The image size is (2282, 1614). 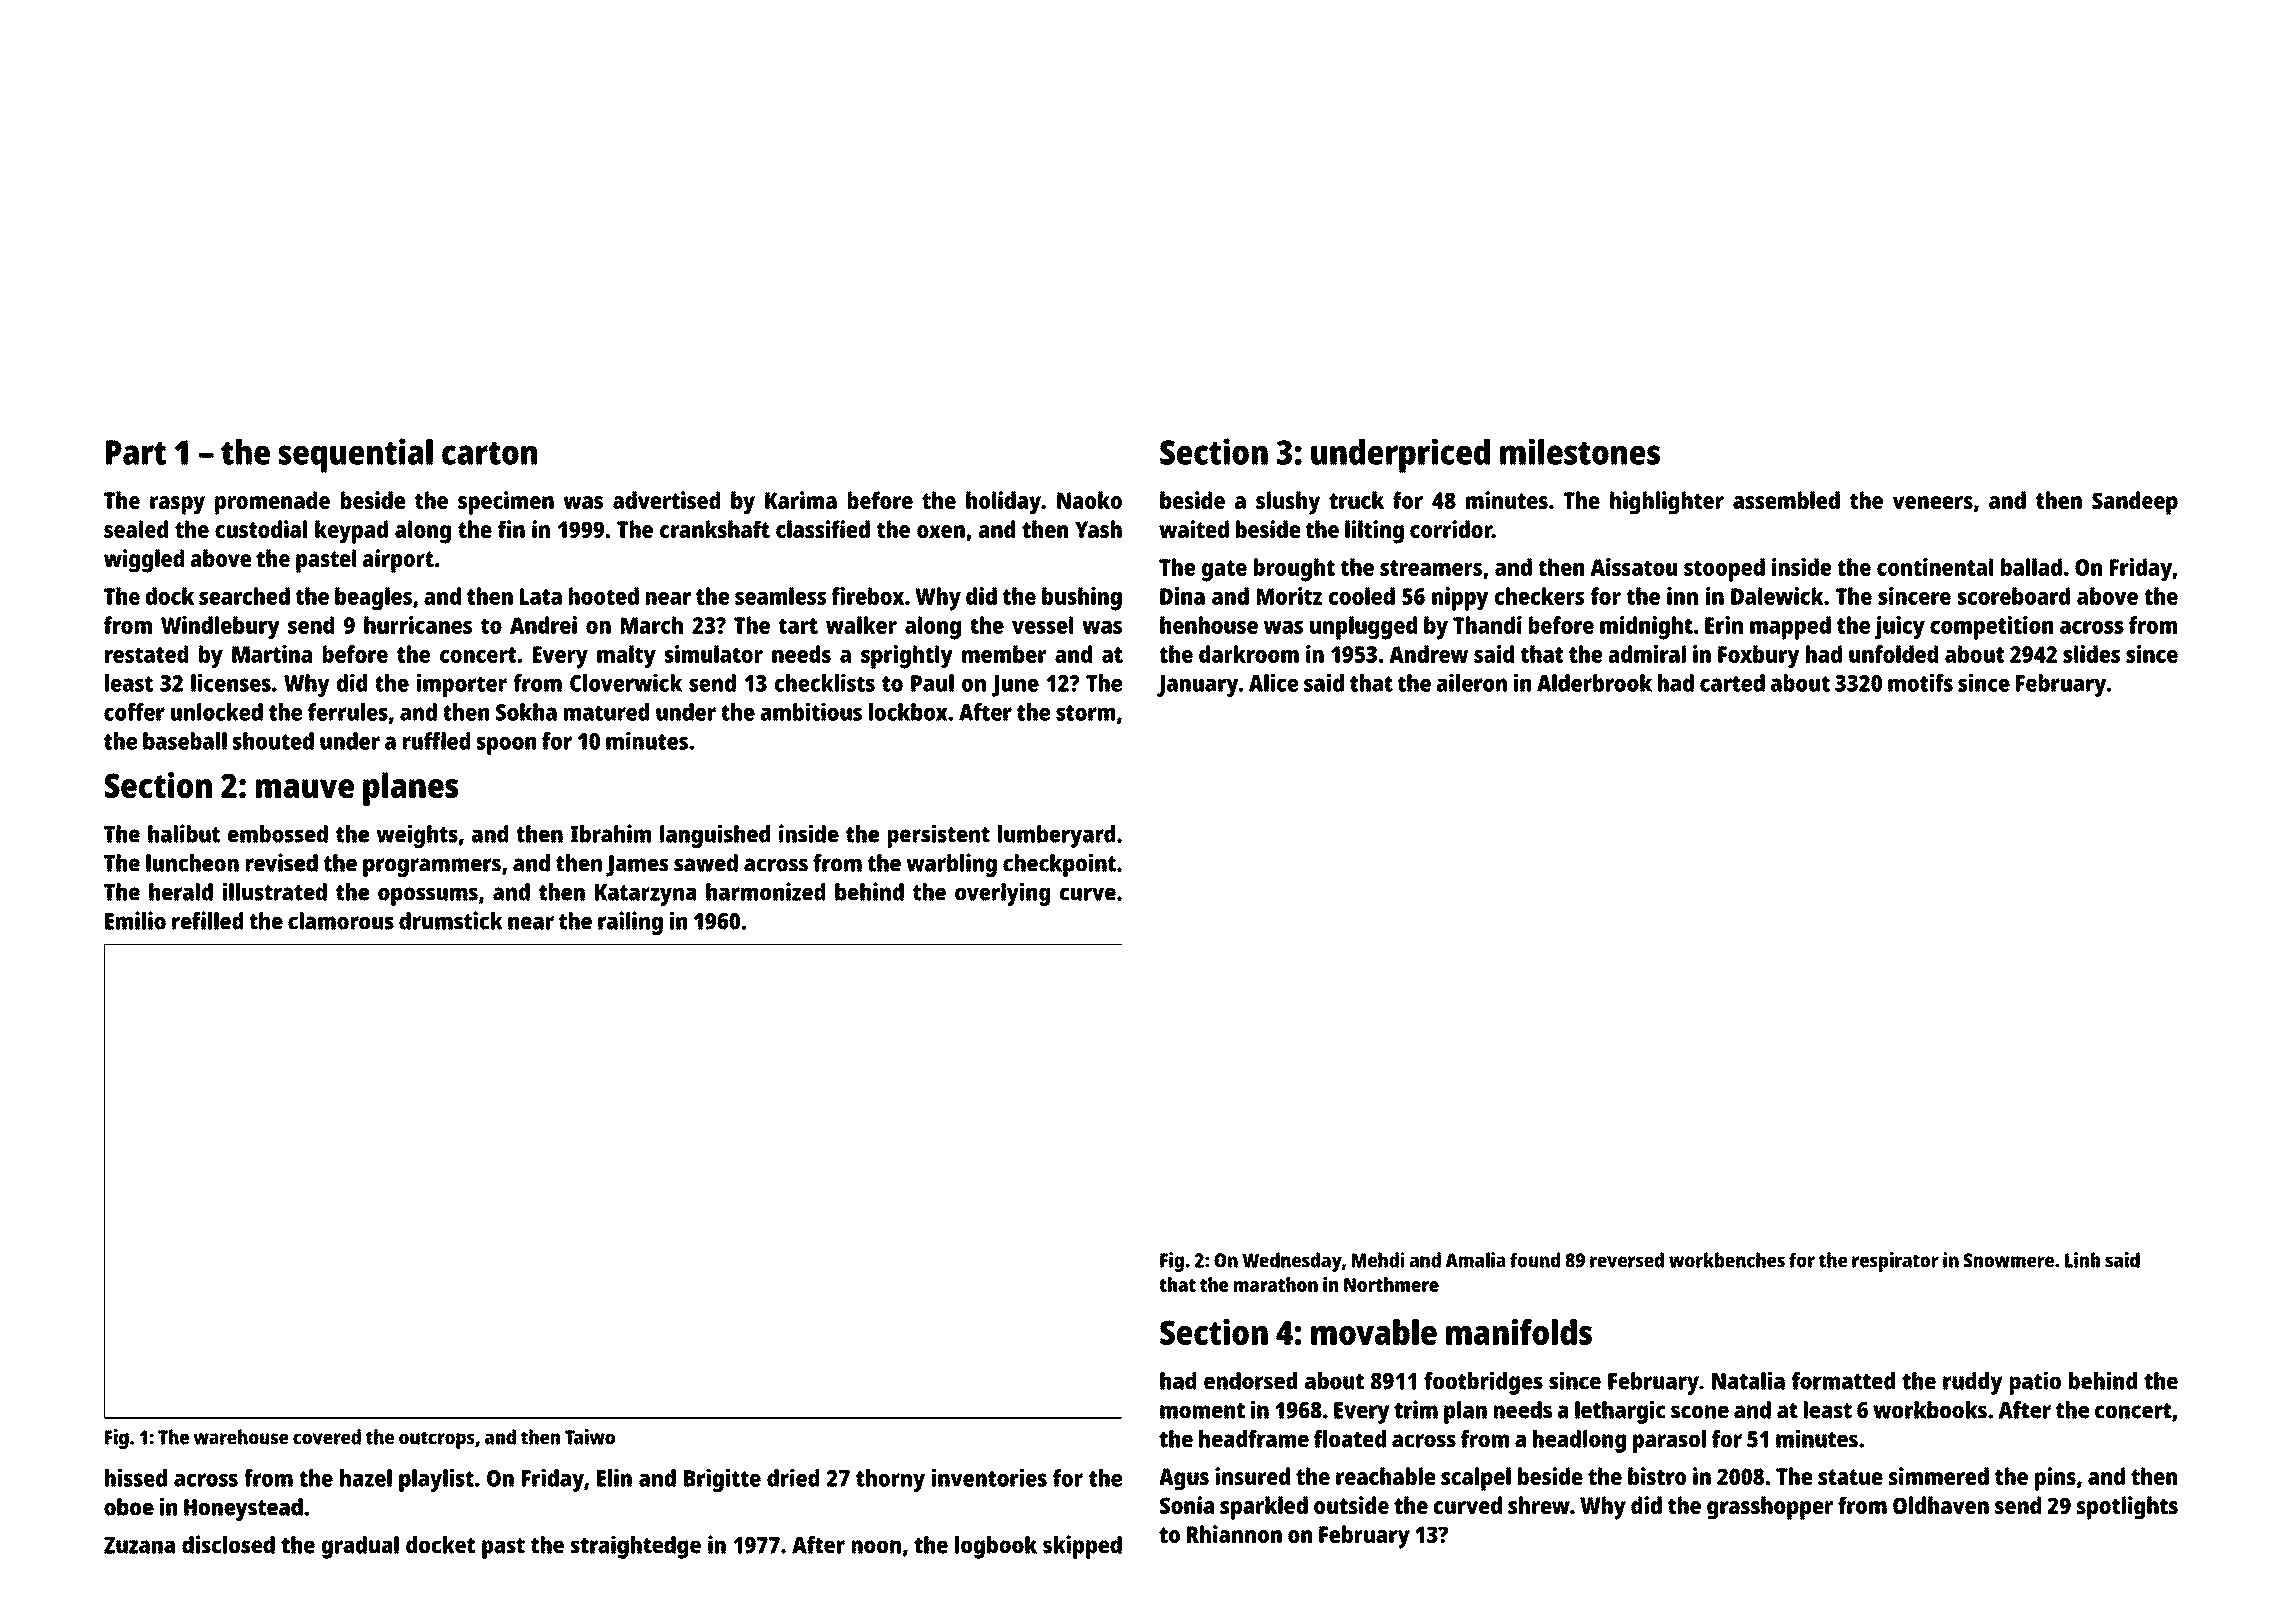 I want to click on carton, so click(x=489, y=453).
